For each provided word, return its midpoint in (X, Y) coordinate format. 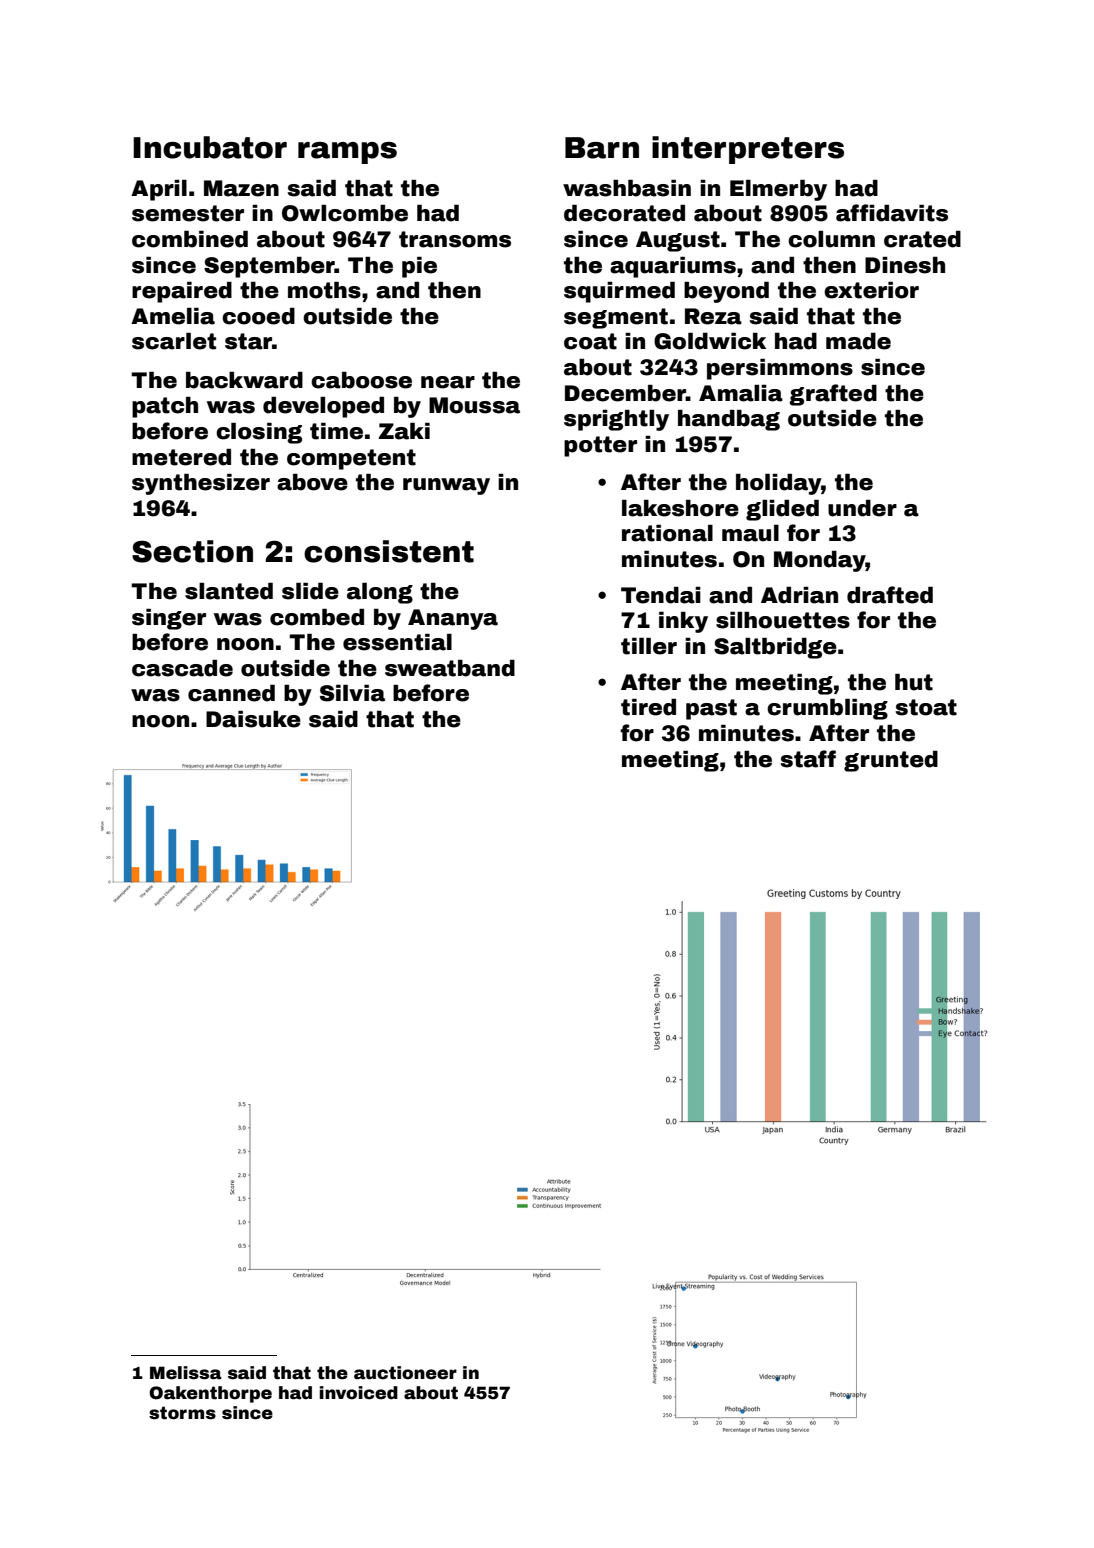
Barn (602, 148)
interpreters (748, 150)
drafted (890, 595)
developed (323, 407)
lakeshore (680, 508)
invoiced (358, 1393)
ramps (347, 153)
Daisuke (253, 719)
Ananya (453, 619)
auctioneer (405, 1373)
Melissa (186, 1373)
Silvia (352, 693)
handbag (729, 420)
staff (808, 759)
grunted (891, 761)
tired (648, 707)
